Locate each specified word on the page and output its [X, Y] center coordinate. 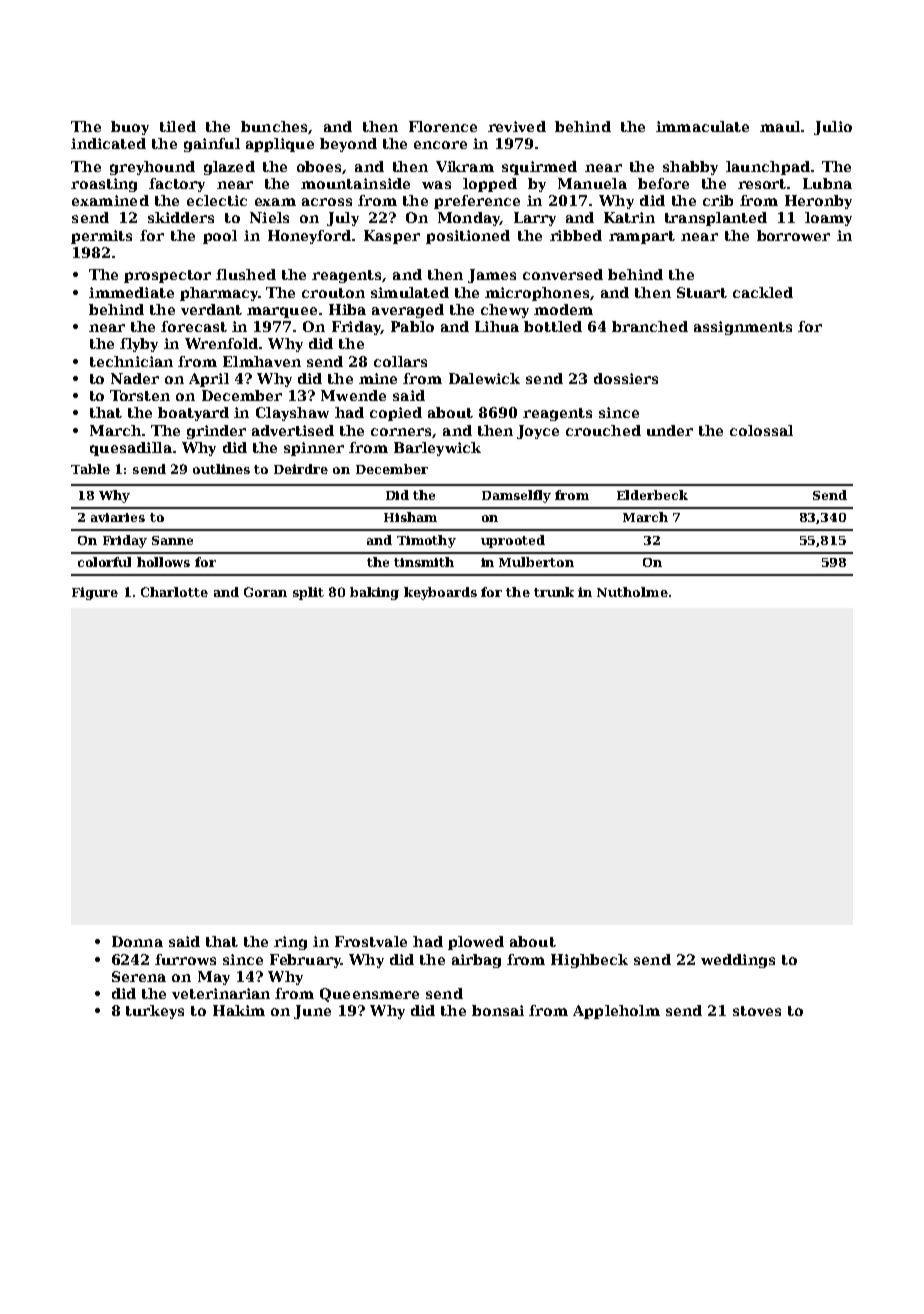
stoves [757, 1011]
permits [101, 237]
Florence [443, 126]
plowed [476, 943]
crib [718, 200]
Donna [137, 941]
